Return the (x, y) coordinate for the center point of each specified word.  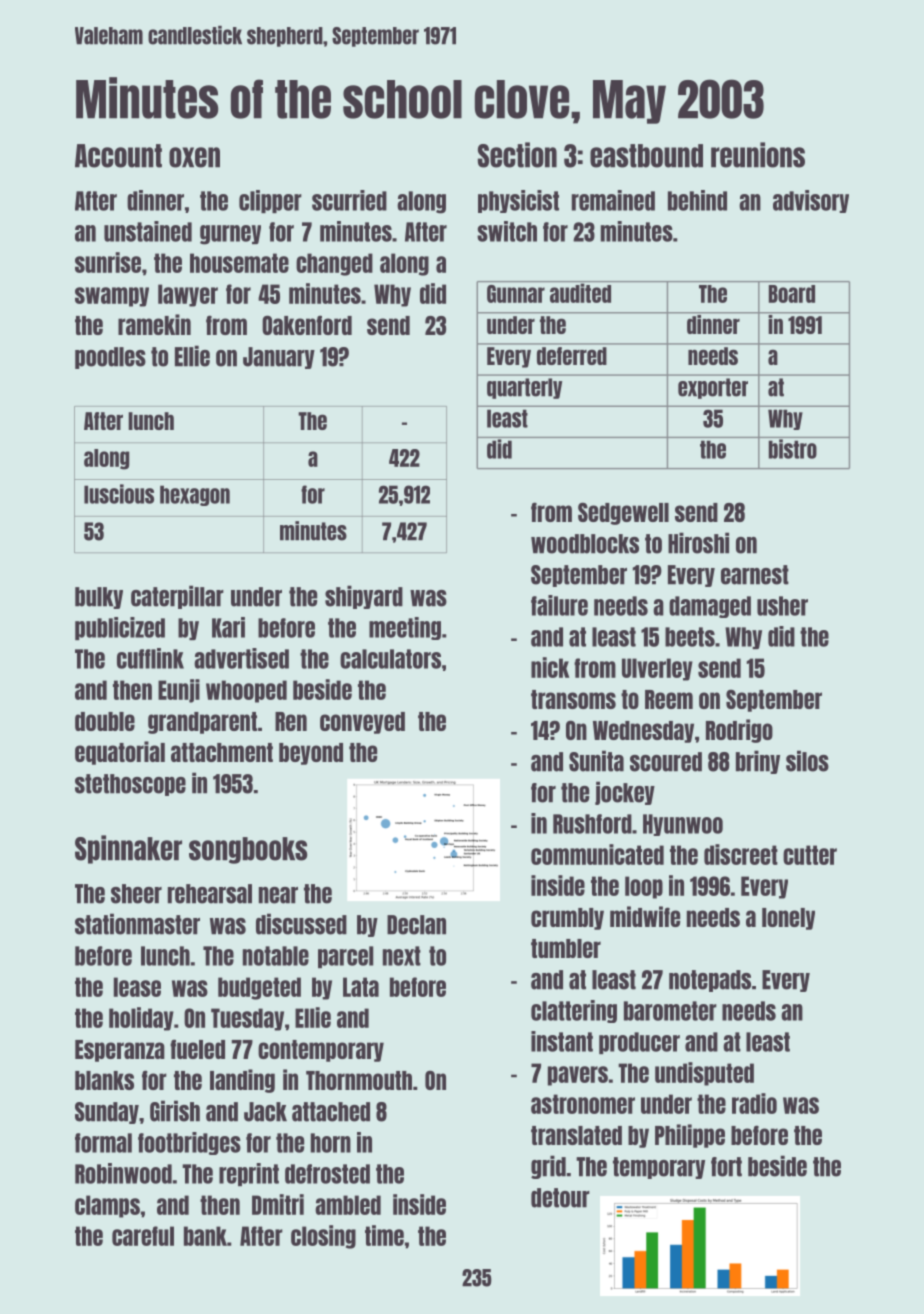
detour (560, 1198)
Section (517, 155)
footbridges (189, 1143)
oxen (194, 157)
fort (726, 1167)
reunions (758, 155)
